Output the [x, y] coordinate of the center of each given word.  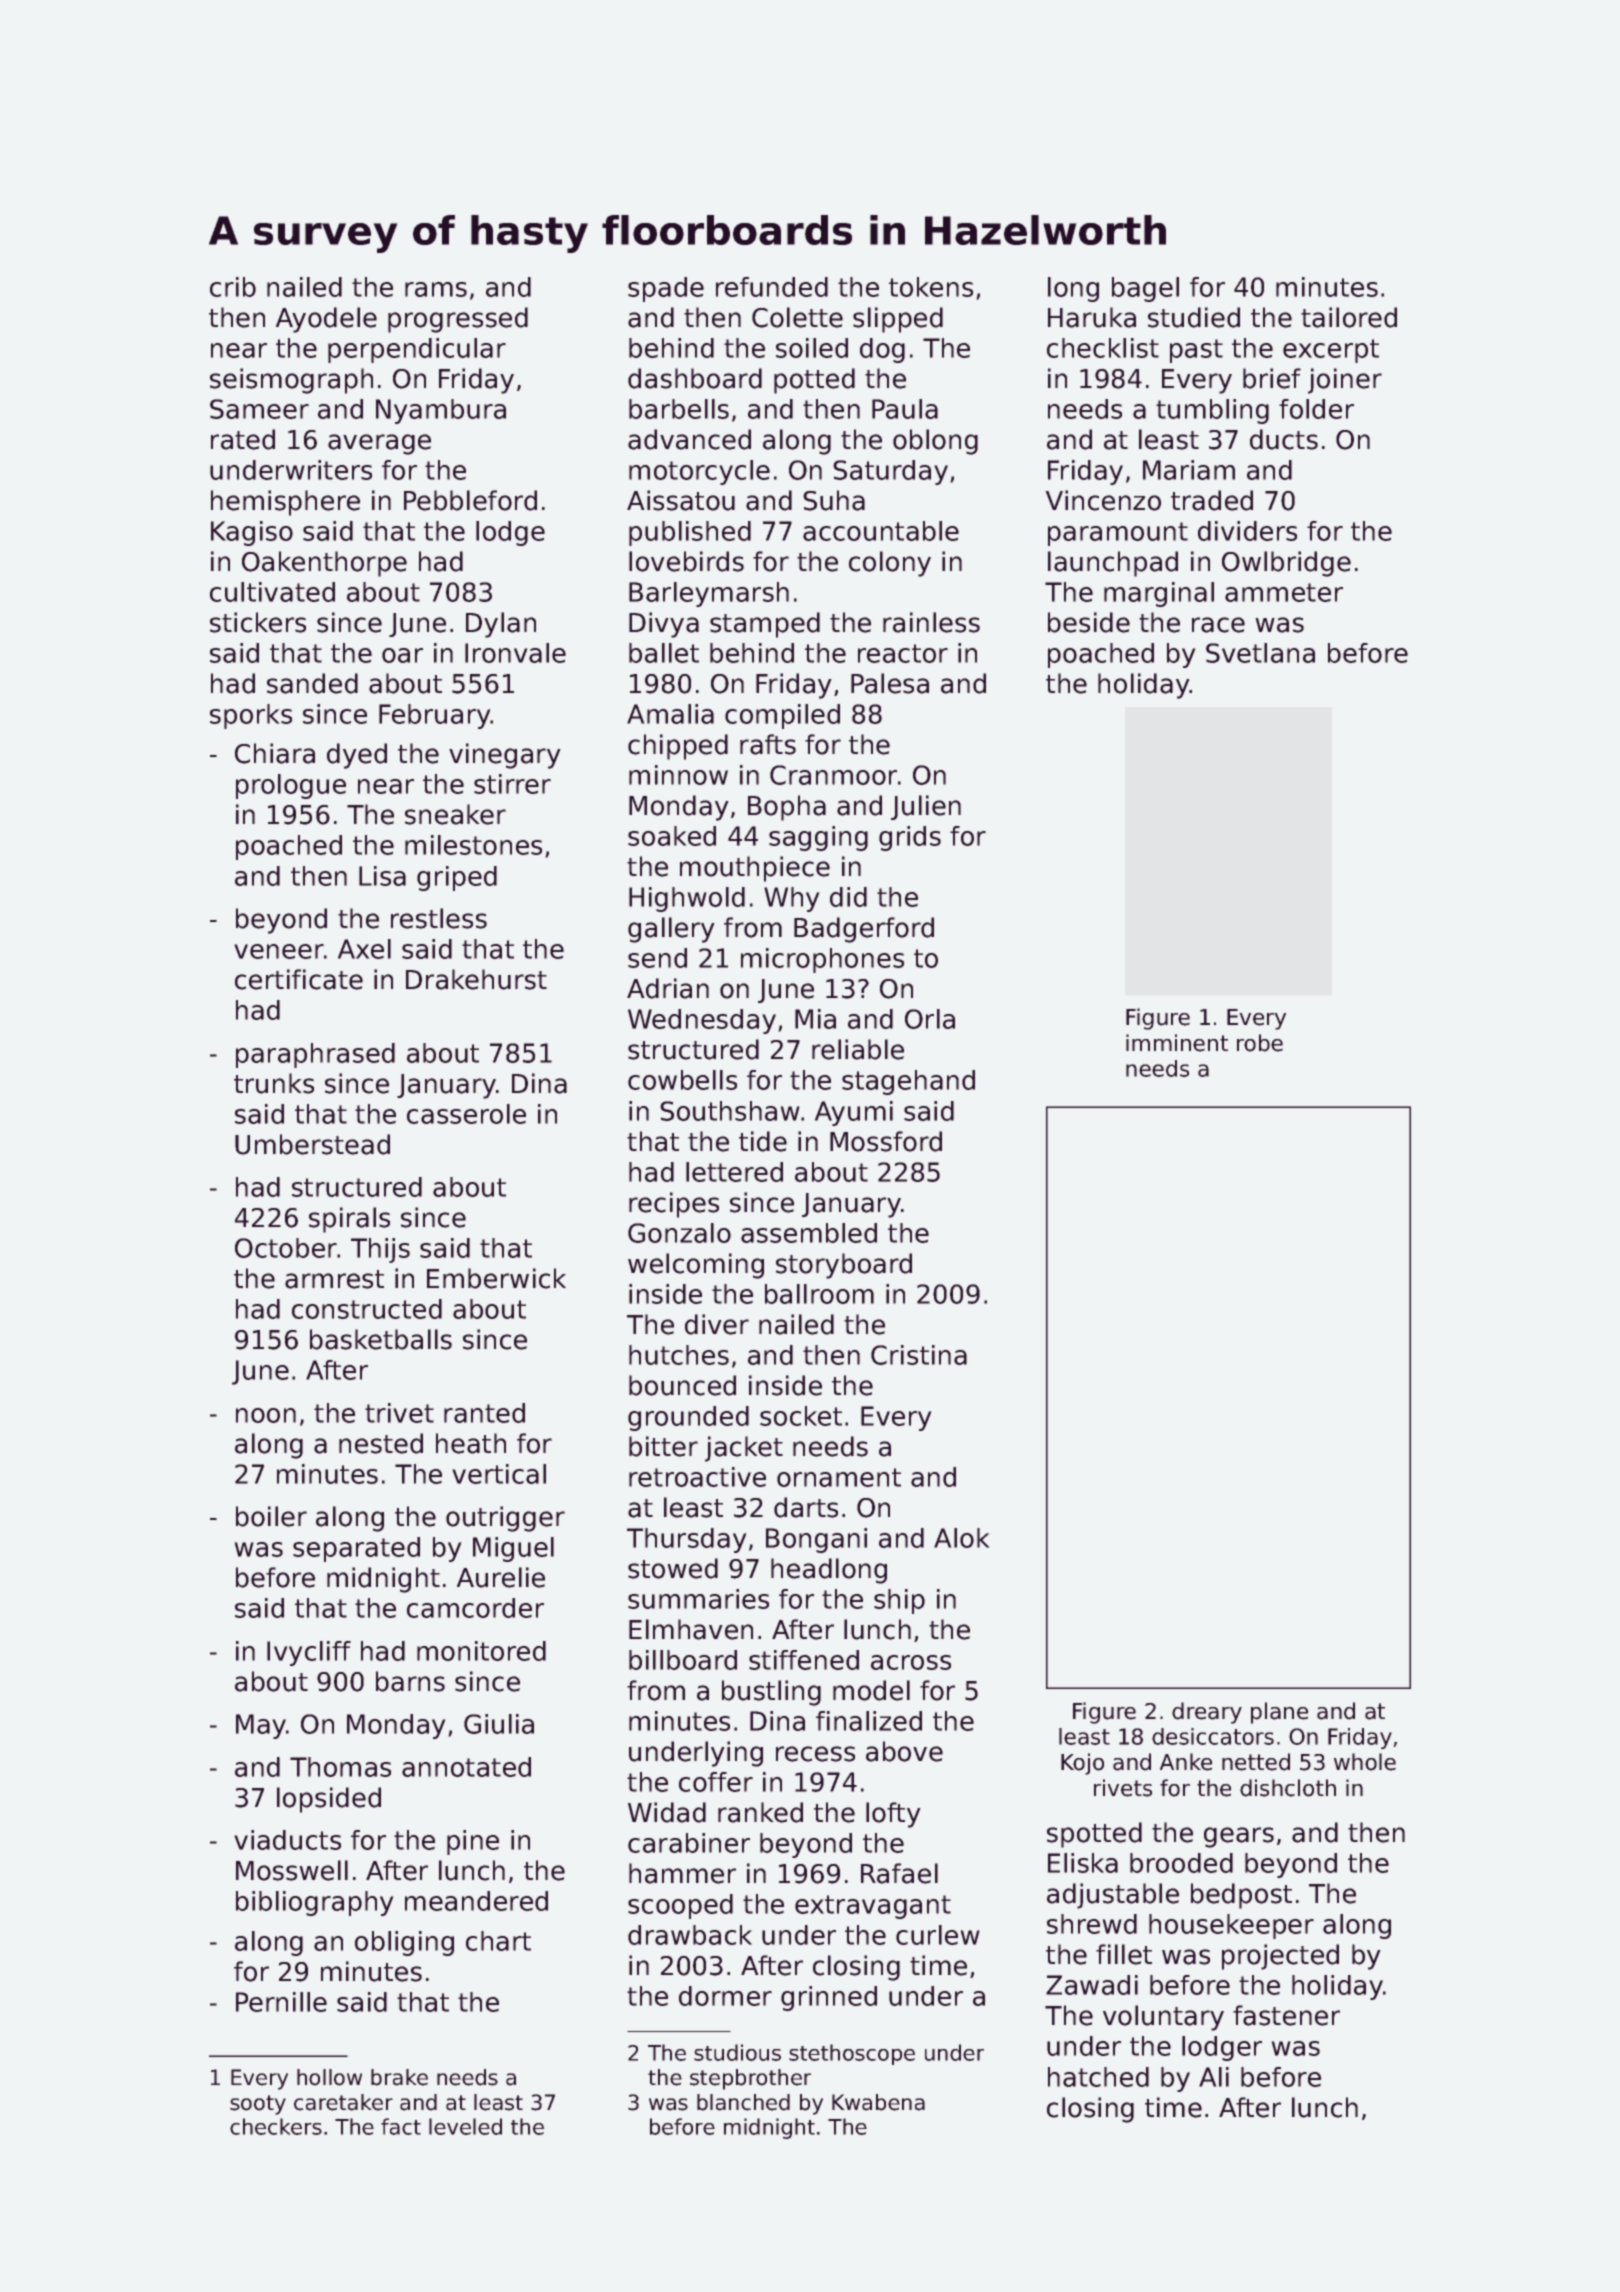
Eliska [1083, 1863]
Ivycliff [309, 1653]
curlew [937, 1935]
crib [233, 287]
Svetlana [1260, 653]
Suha [834, 500]
